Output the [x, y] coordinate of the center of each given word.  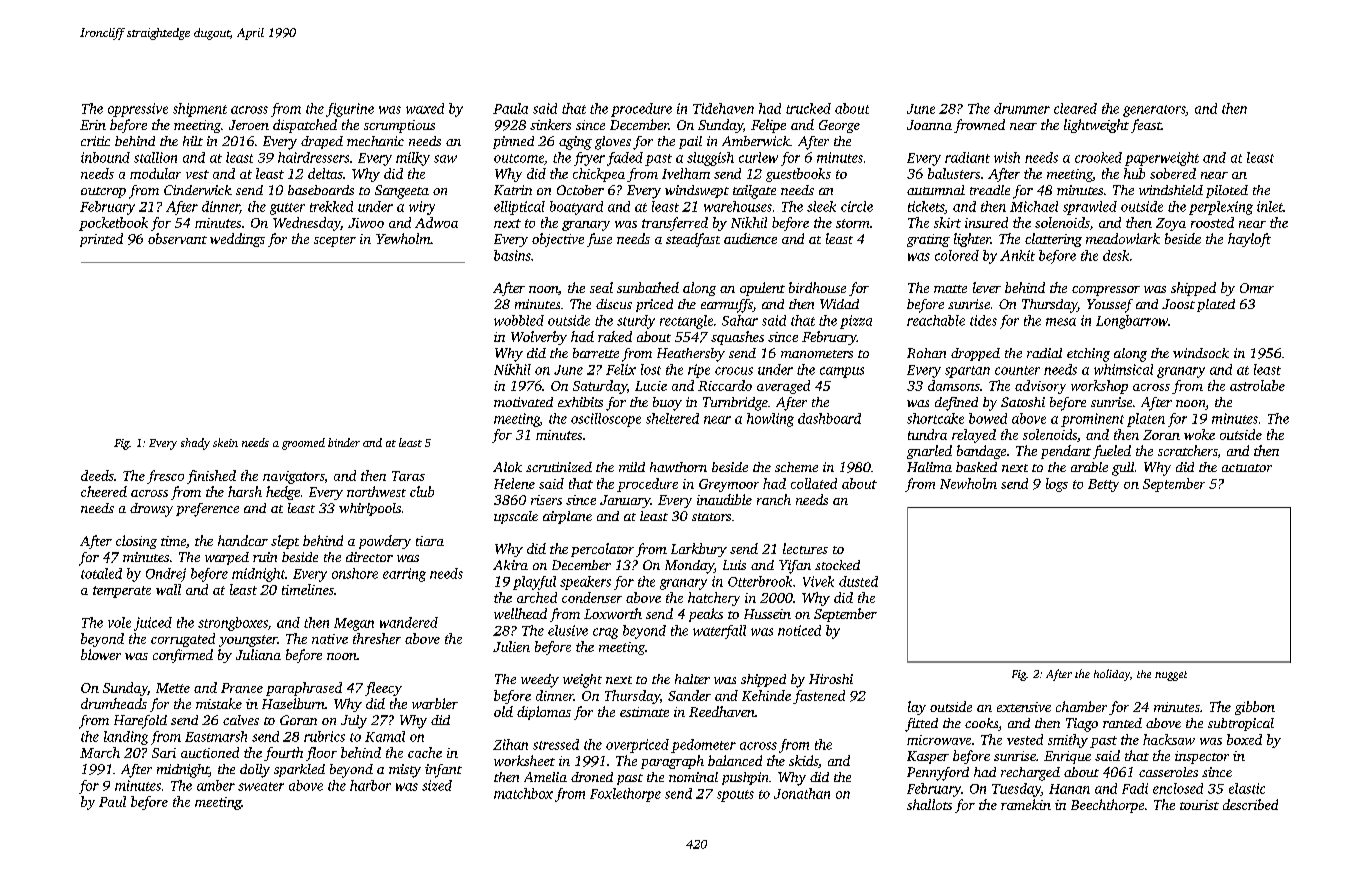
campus [842, 372]
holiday [1112, 675]
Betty [1103, 485]
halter [692, 679]
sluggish [710, 159]
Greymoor [729, 485]
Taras [408, 476]
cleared [1075, 108]
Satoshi [1023, 402]
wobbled [519, 320]
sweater [261, 786]
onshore [355, 573]
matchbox [523, 793]
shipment [200, 110]
